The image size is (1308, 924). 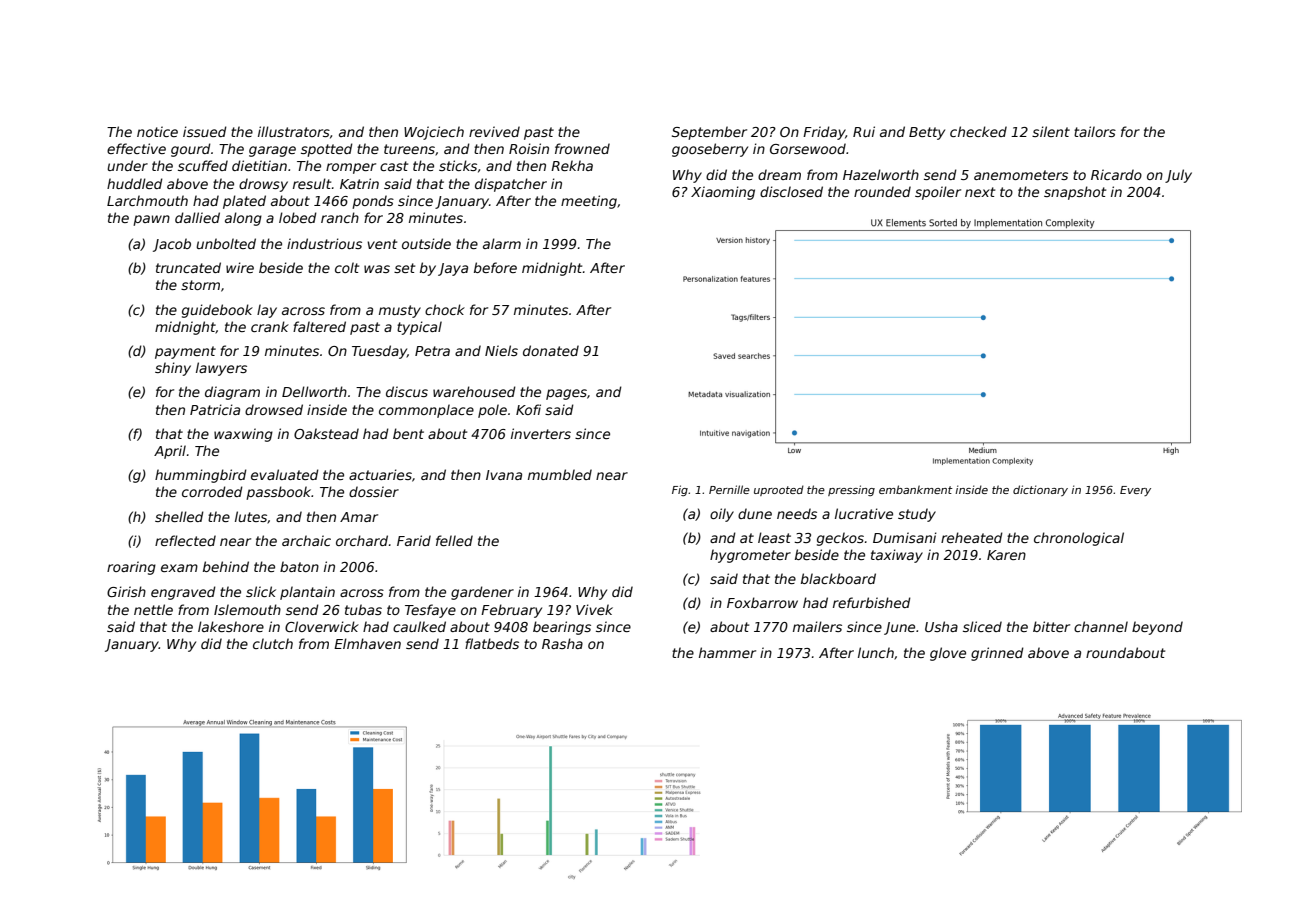 What do you see at coordinates (980, 192) in the page?
I see `next` at bounding box center [980, 192].
